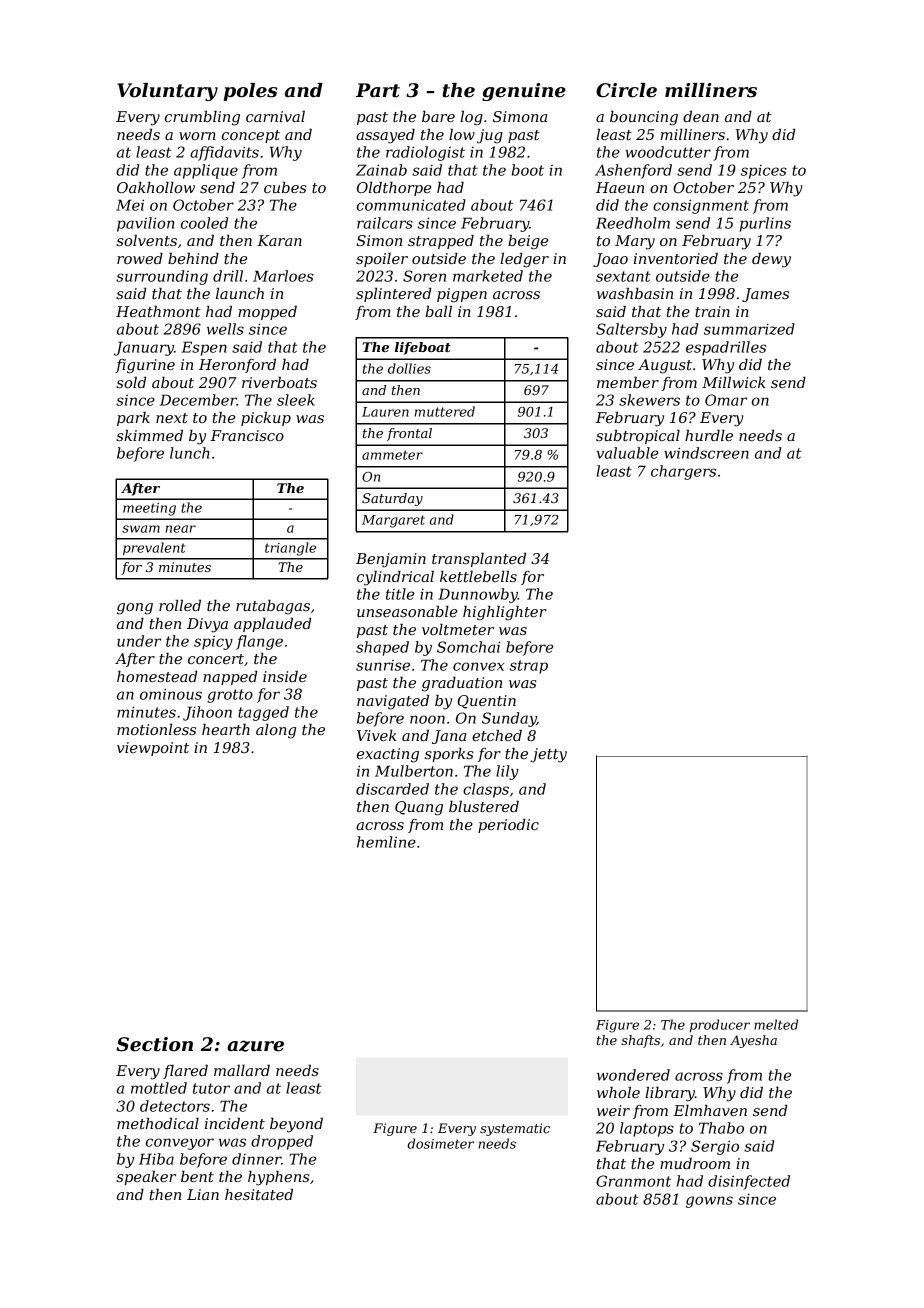 This page has width=924, height=1308. Describe the element at coordinates (385, 412) in the page. I see `Lauren` at that location.
